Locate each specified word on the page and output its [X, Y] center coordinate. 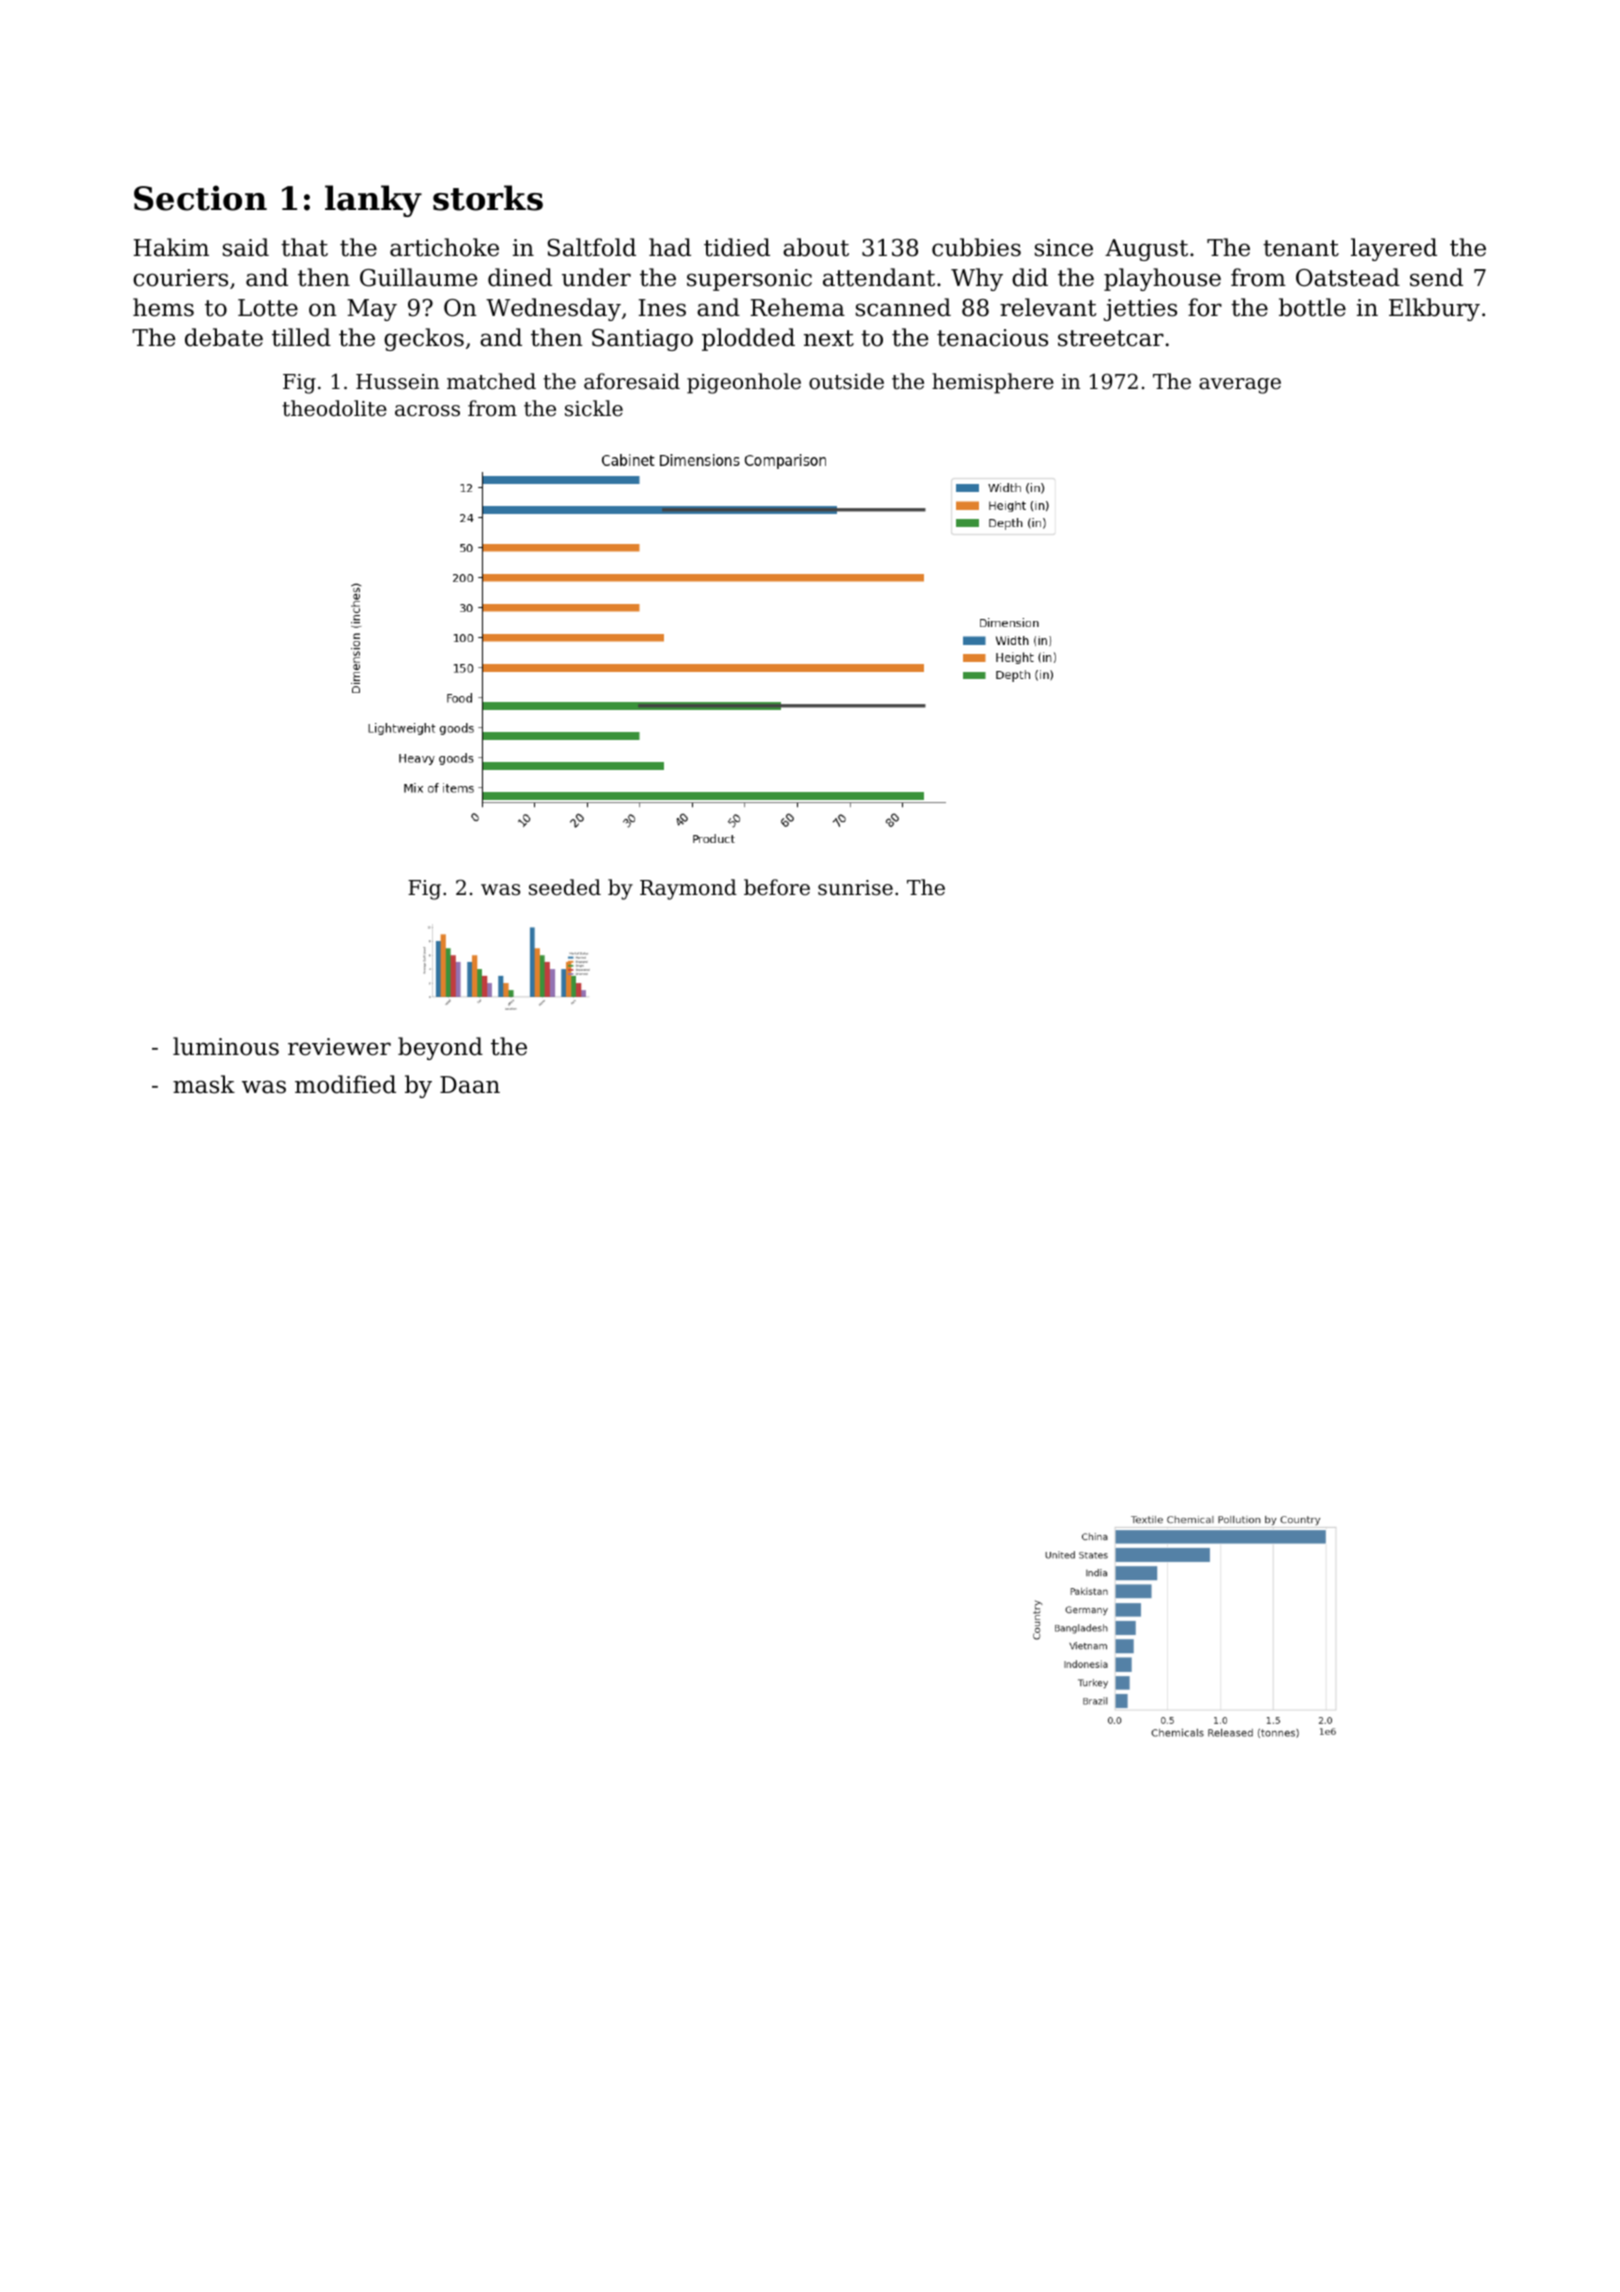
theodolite [334, 408]
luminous [226, 1046]
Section [200, 198]
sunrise [855, 888]
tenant [1301, 248]
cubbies [976, 247]
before [777, 887]
